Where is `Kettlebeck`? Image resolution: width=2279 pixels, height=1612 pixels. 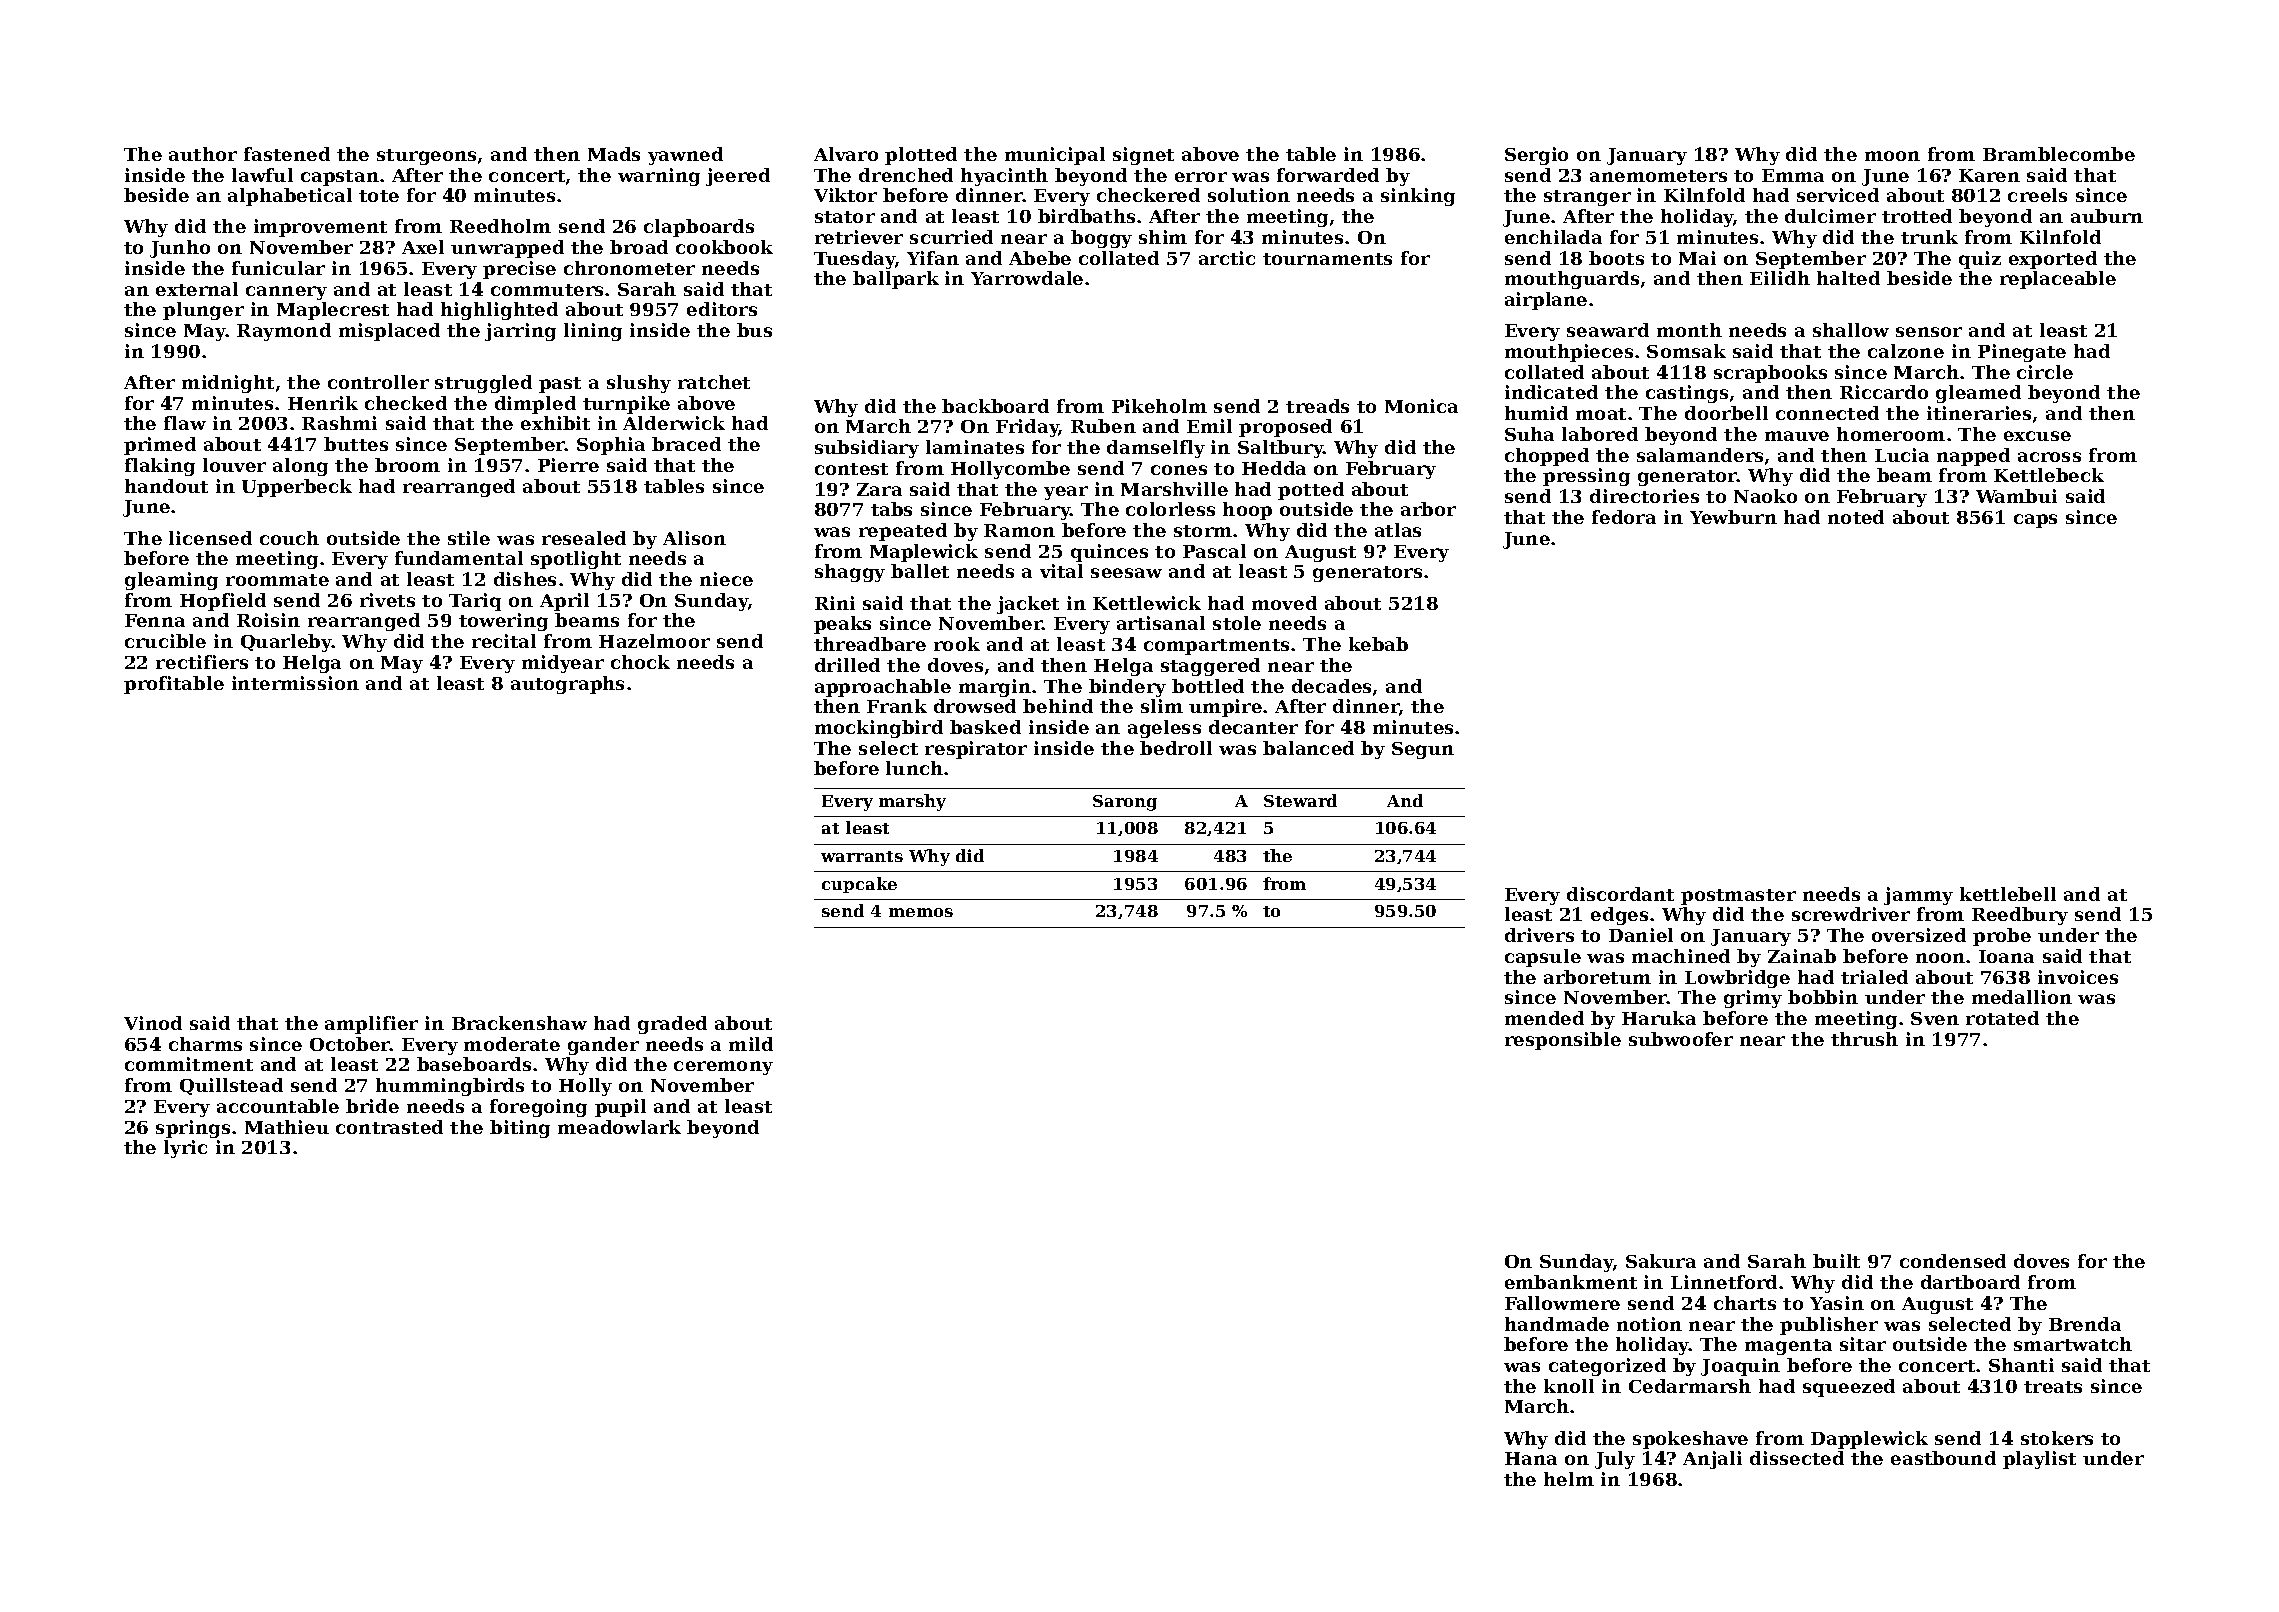 Kettlebeck is located at coordinates (2049, 475).
